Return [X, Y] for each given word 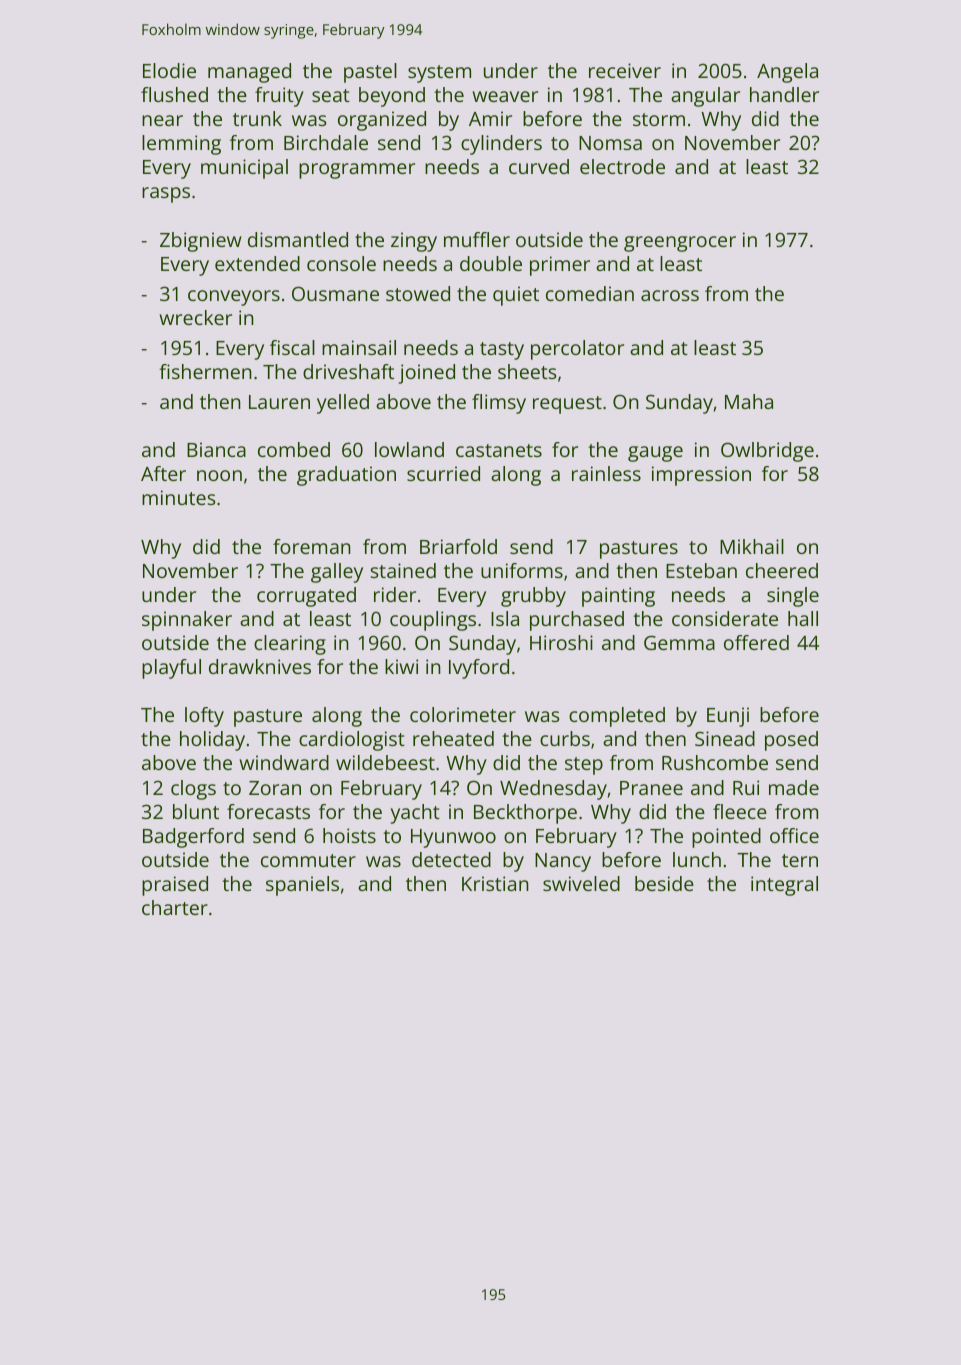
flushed [174, 94]
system [439, 74]
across [670, 295]
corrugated [306, 597]
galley [337, 573]
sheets [527, 371]
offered [756, 642]
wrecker [195, 317]
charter [175, 907]
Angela [787, 73]
